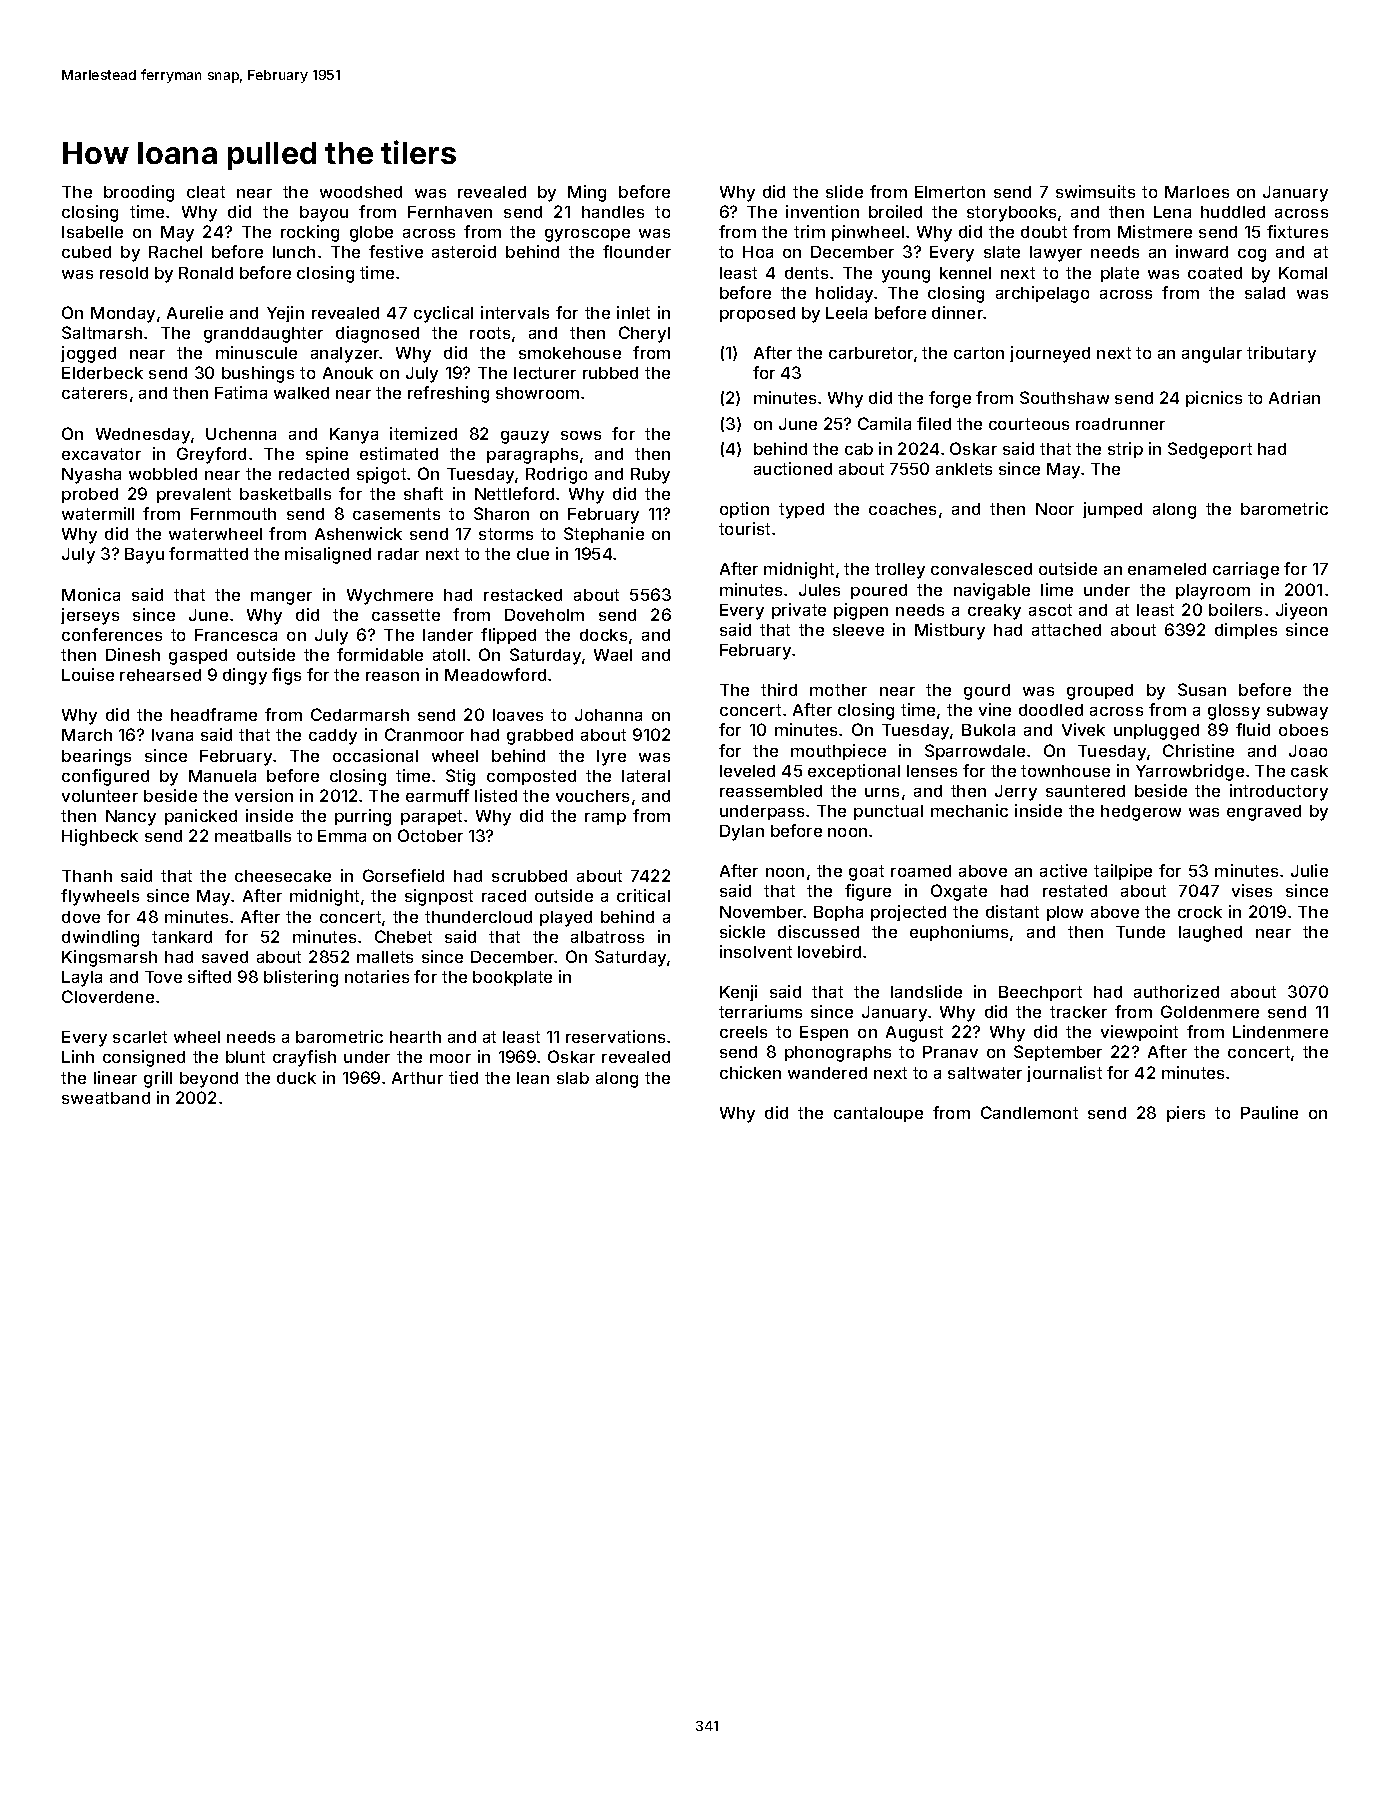  I want to click on Kenji, so click(738, 993).
